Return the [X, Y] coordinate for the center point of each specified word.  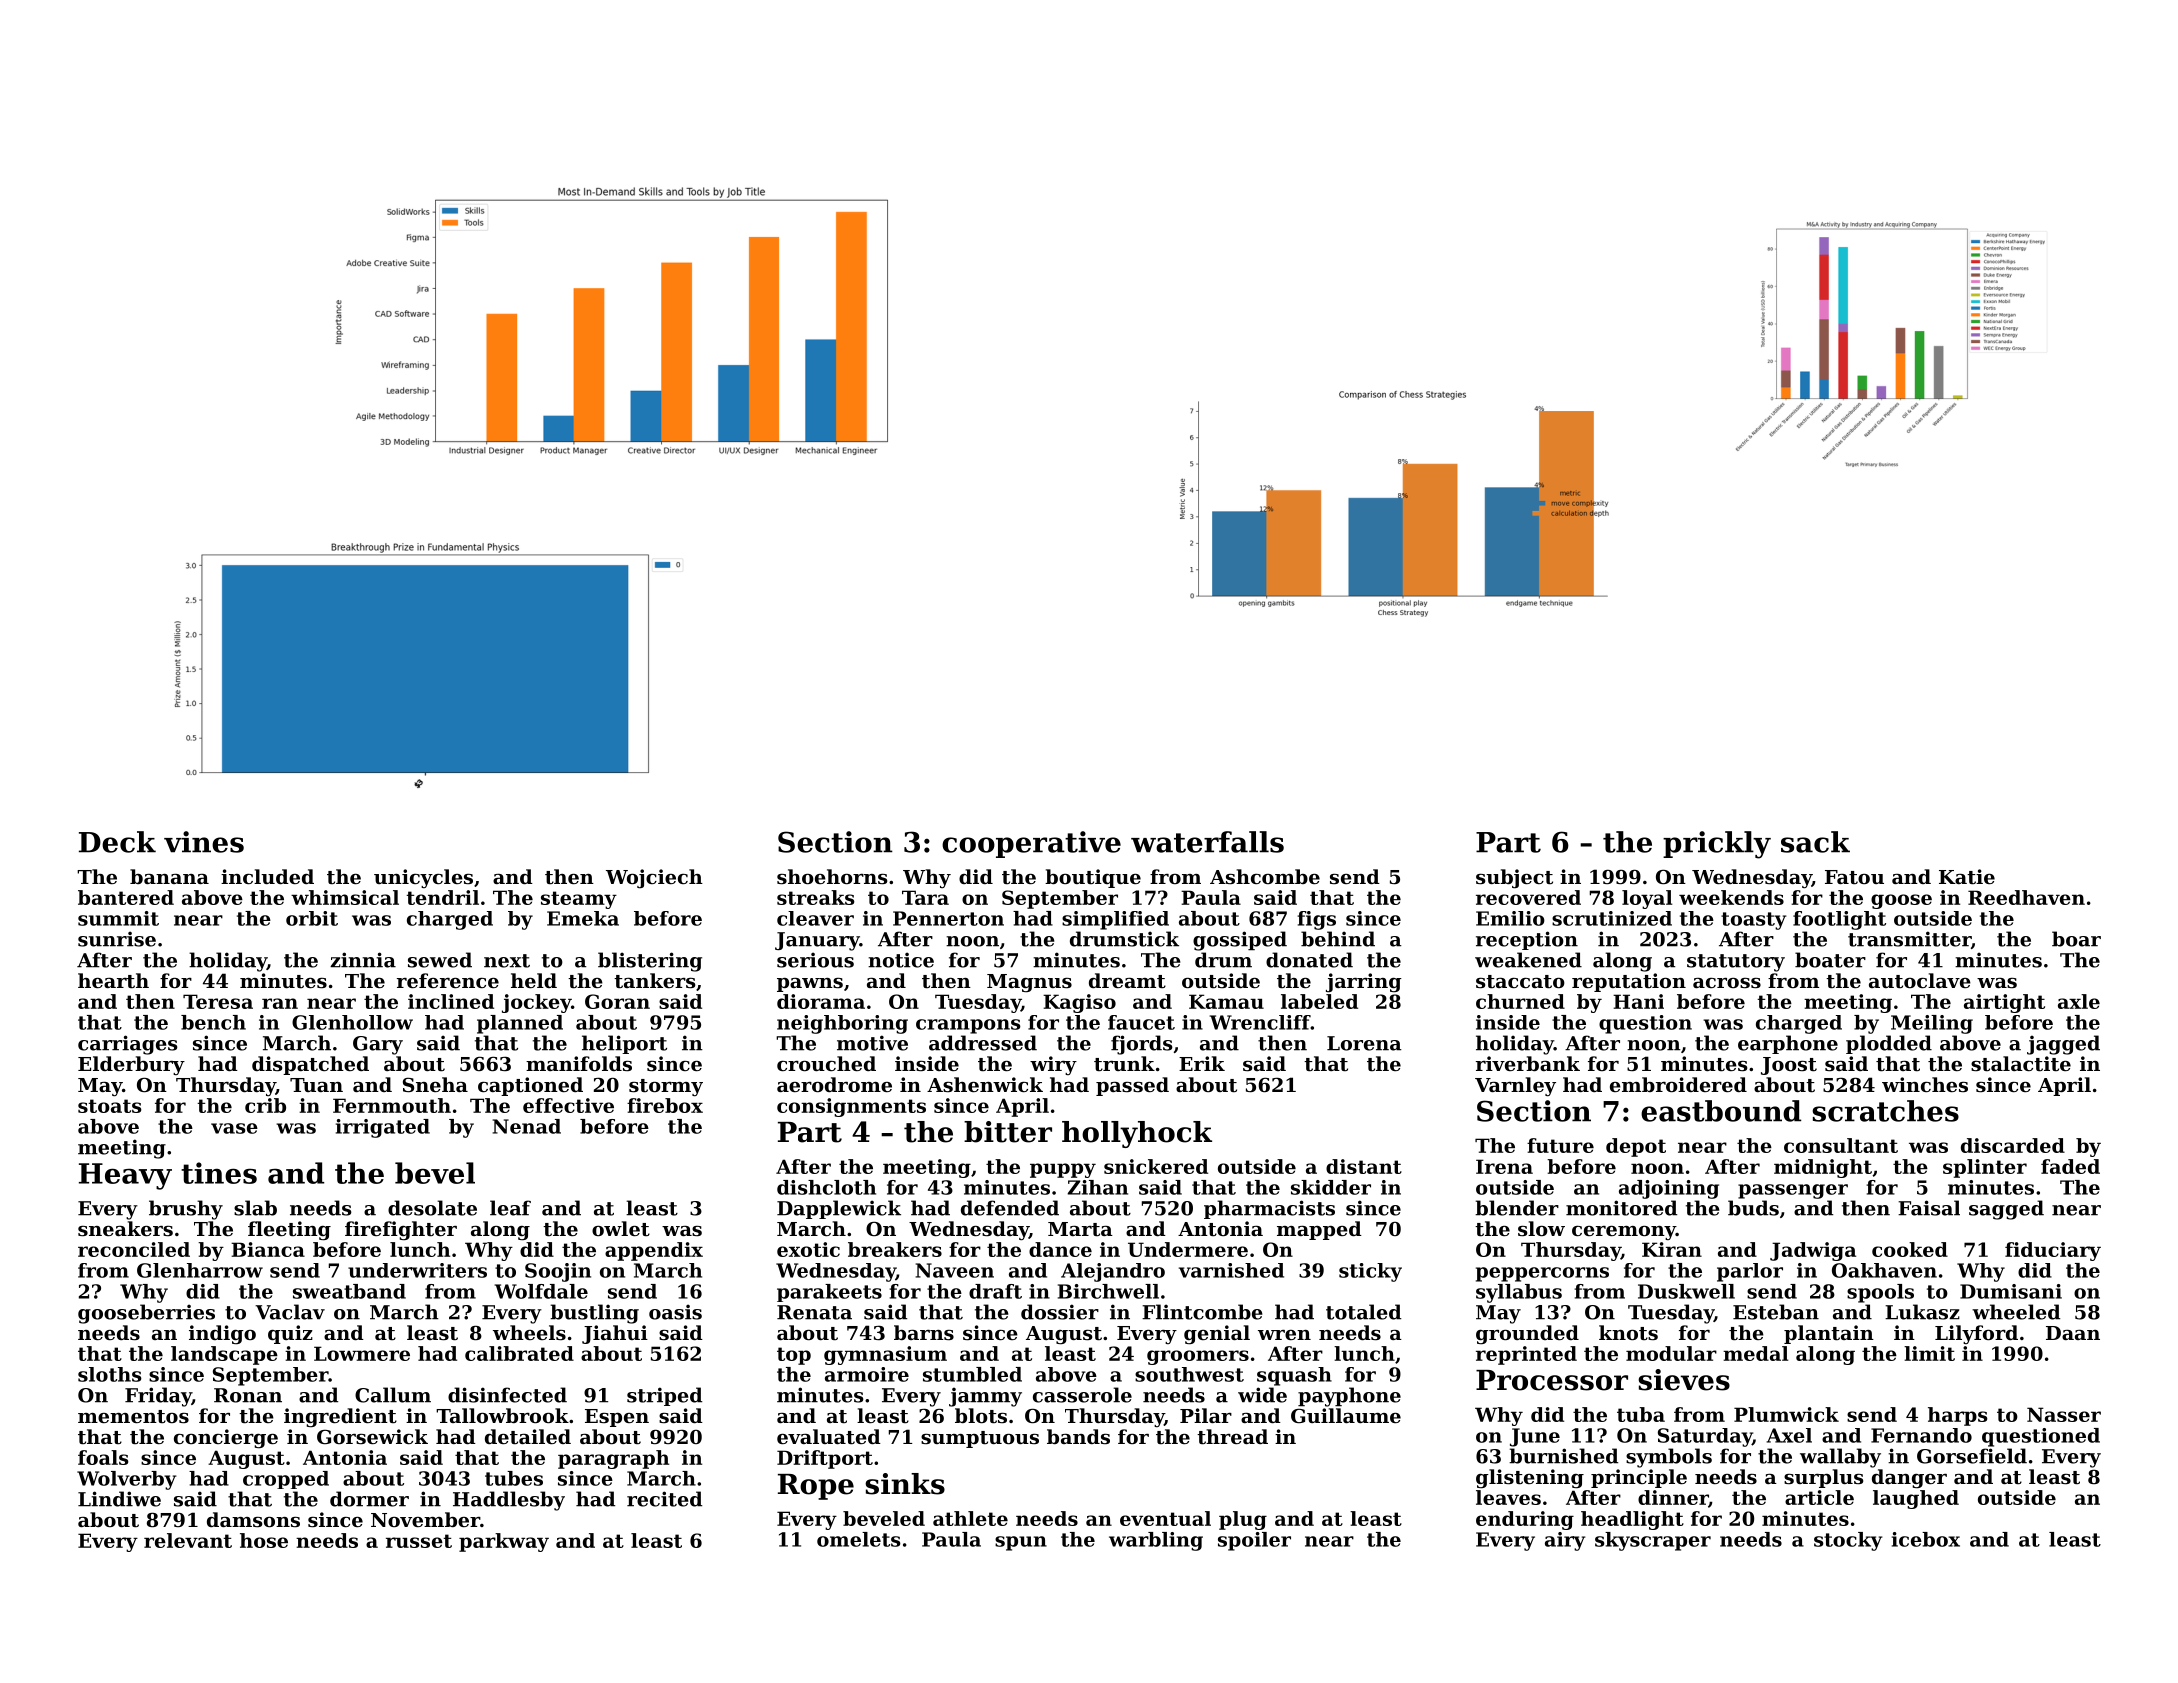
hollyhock [1137, 1134]
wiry [1053, 1065]
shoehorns [832, 877]
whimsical [345, 897]
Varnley [1515, 1087]
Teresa [218, 1001]
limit [1929, 1353]
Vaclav [290, 1312]
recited [664, 1499]
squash [1294, 1376]
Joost [1789, 1066]
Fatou [1854, 877]
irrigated [383, 1128]
